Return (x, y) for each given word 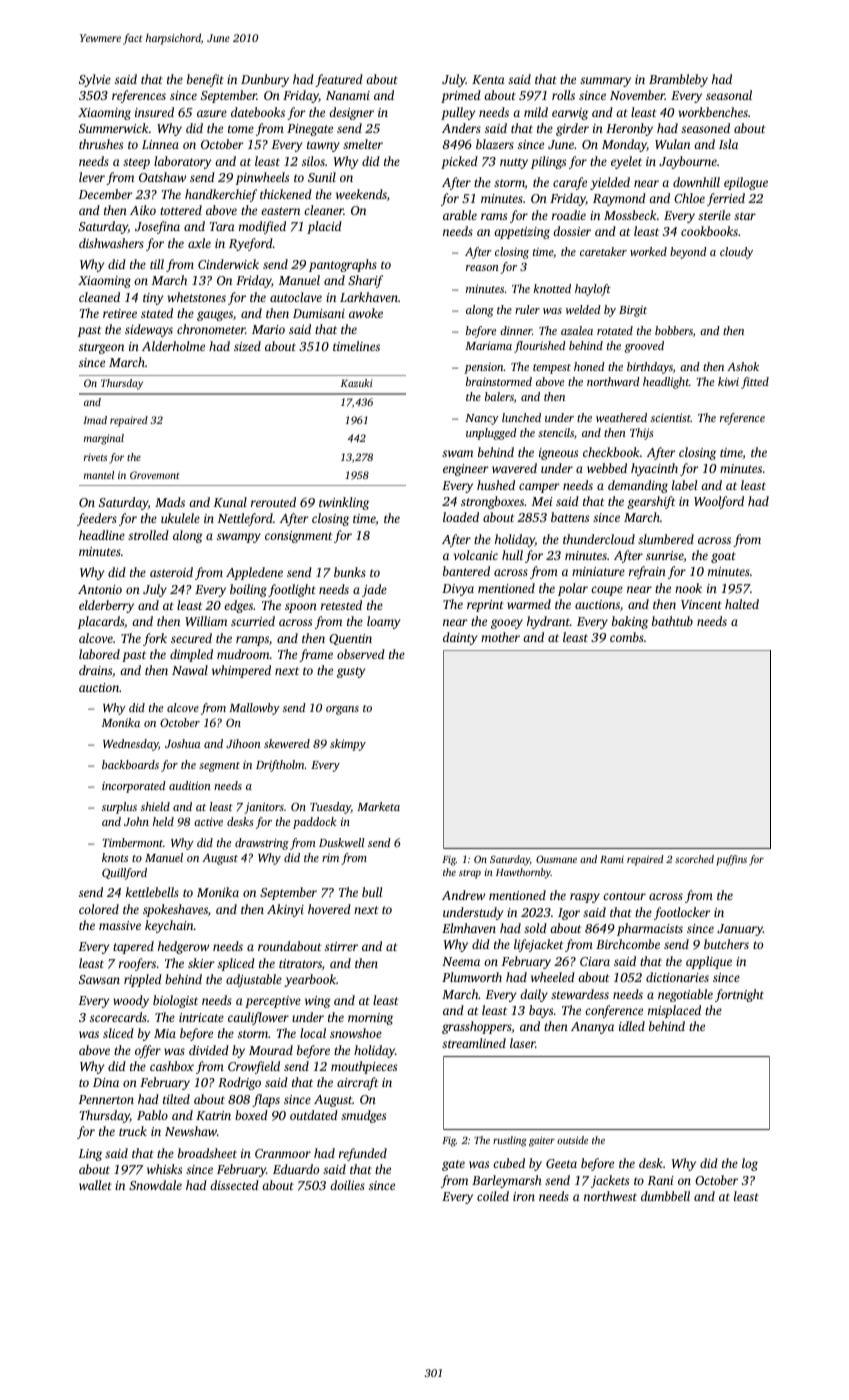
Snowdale (155, 1185)
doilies (347, 1185)
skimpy (348, 745)
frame (316, 655)
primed (461, 96)
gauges (215, 316)
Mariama (488, 345)
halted (742, 604)
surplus (119, 808)
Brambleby (678, 80)
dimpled (191, 655)
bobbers (674, 330)
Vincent (701, 604)
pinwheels (262, 178)
